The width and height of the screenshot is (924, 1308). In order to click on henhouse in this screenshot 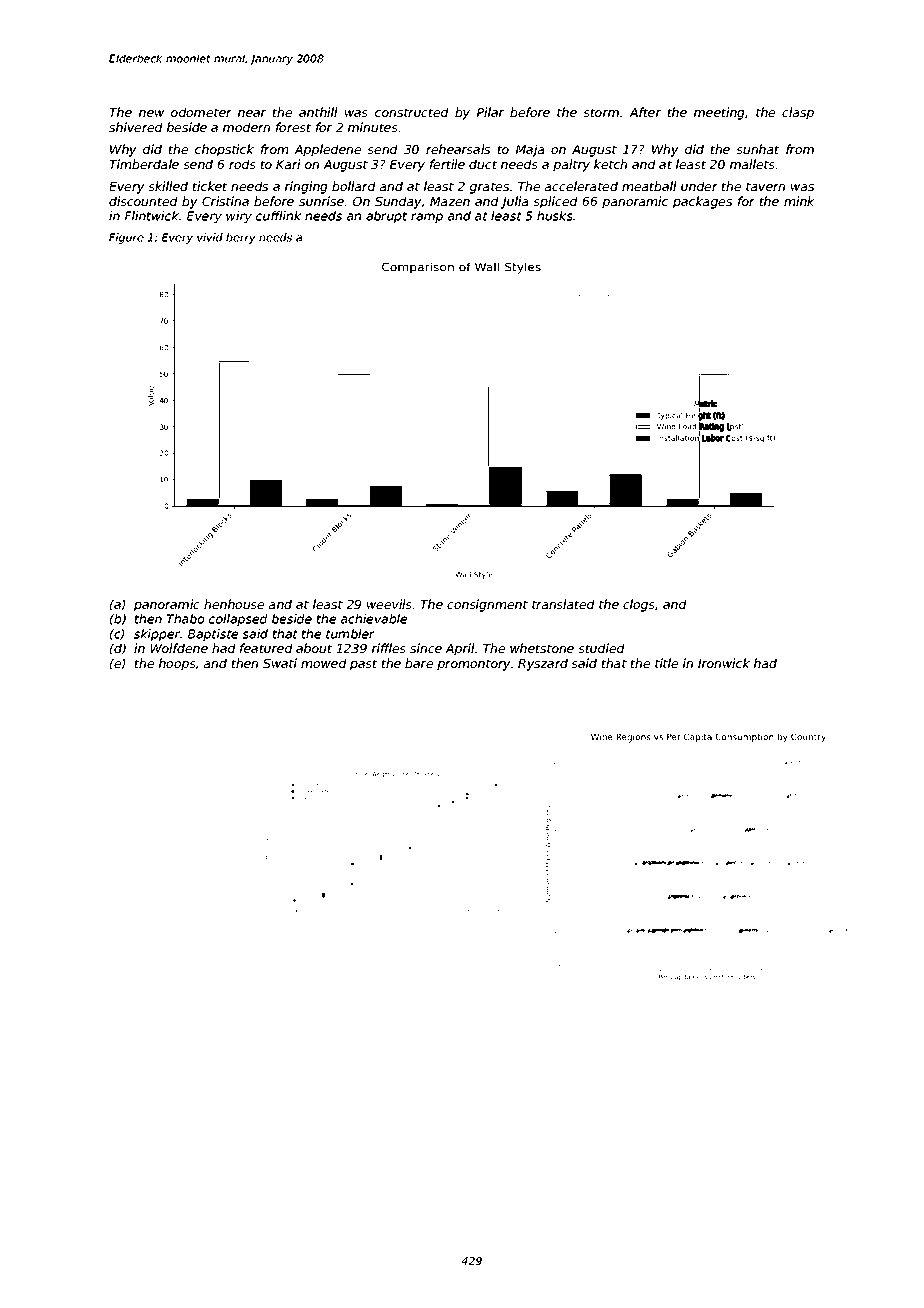, I will do `click(234, 604)`.
